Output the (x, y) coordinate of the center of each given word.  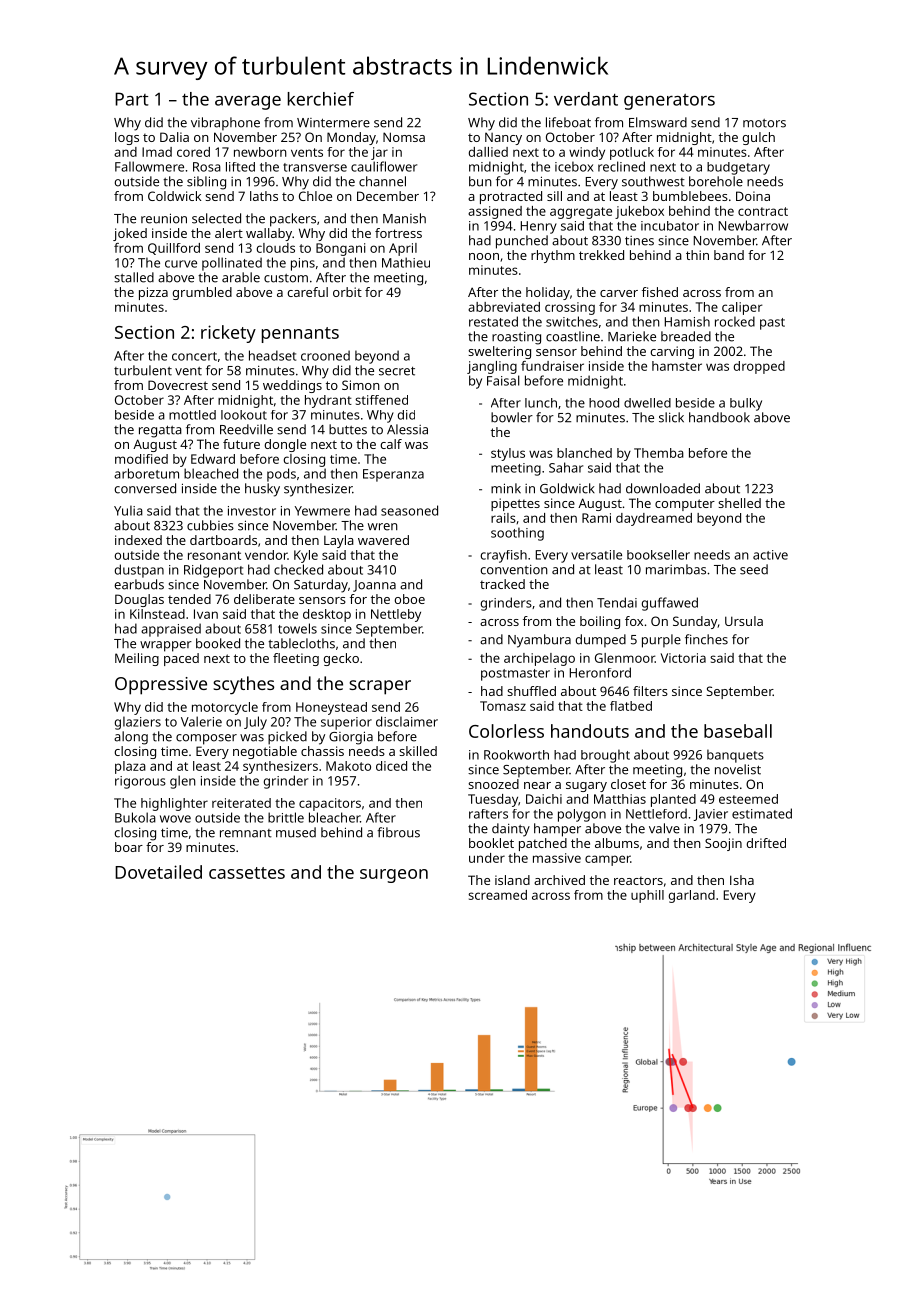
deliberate (264, 599)
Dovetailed (158, 872)
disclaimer (407, 721)
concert (194, 356)
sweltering (499, 352)
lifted (240, 167)
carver (619, 293)
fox (634, 621)
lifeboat (568, 122)
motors (764, 123)
